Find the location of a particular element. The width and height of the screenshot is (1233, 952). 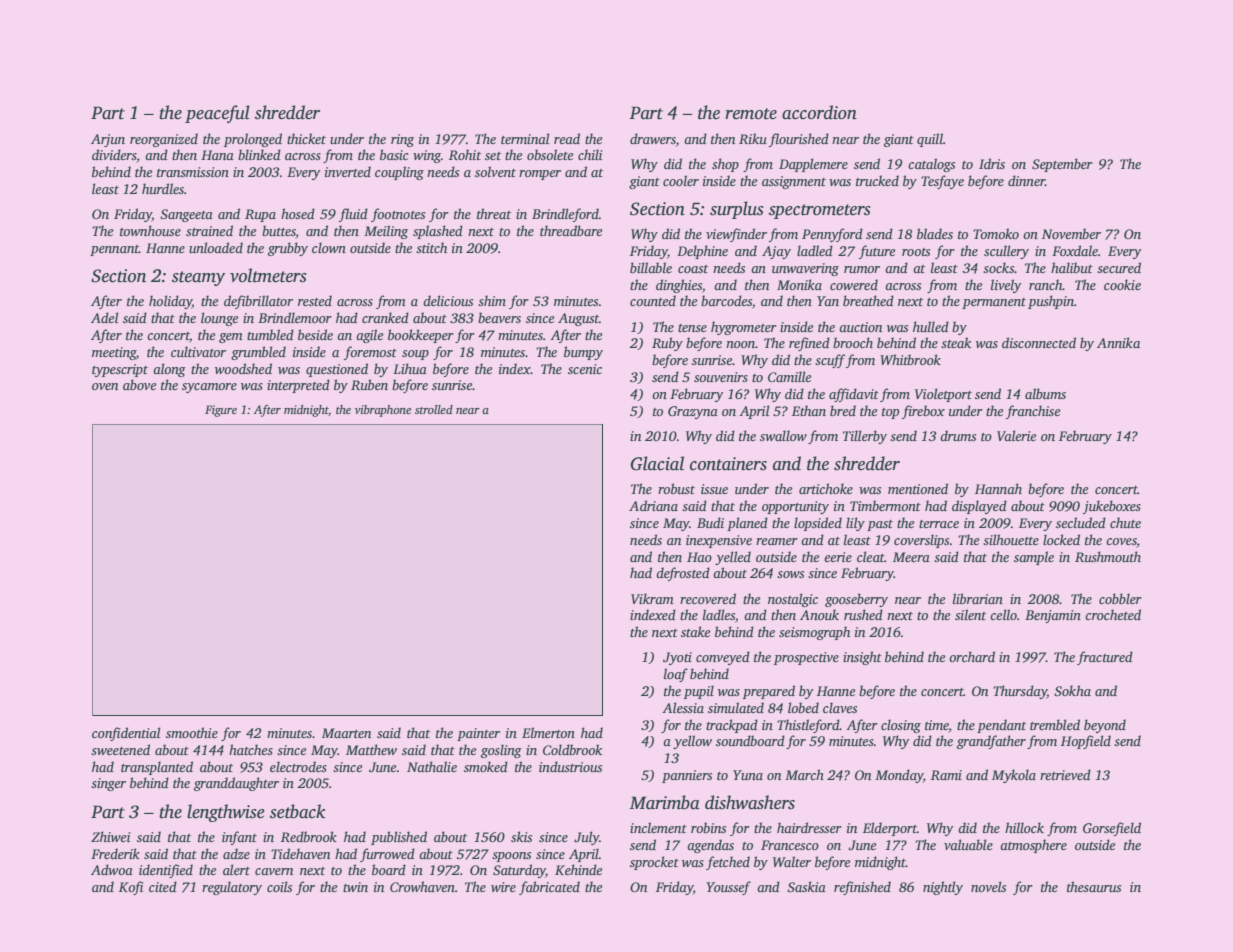

refinished is located at coordinates (862, 888).
